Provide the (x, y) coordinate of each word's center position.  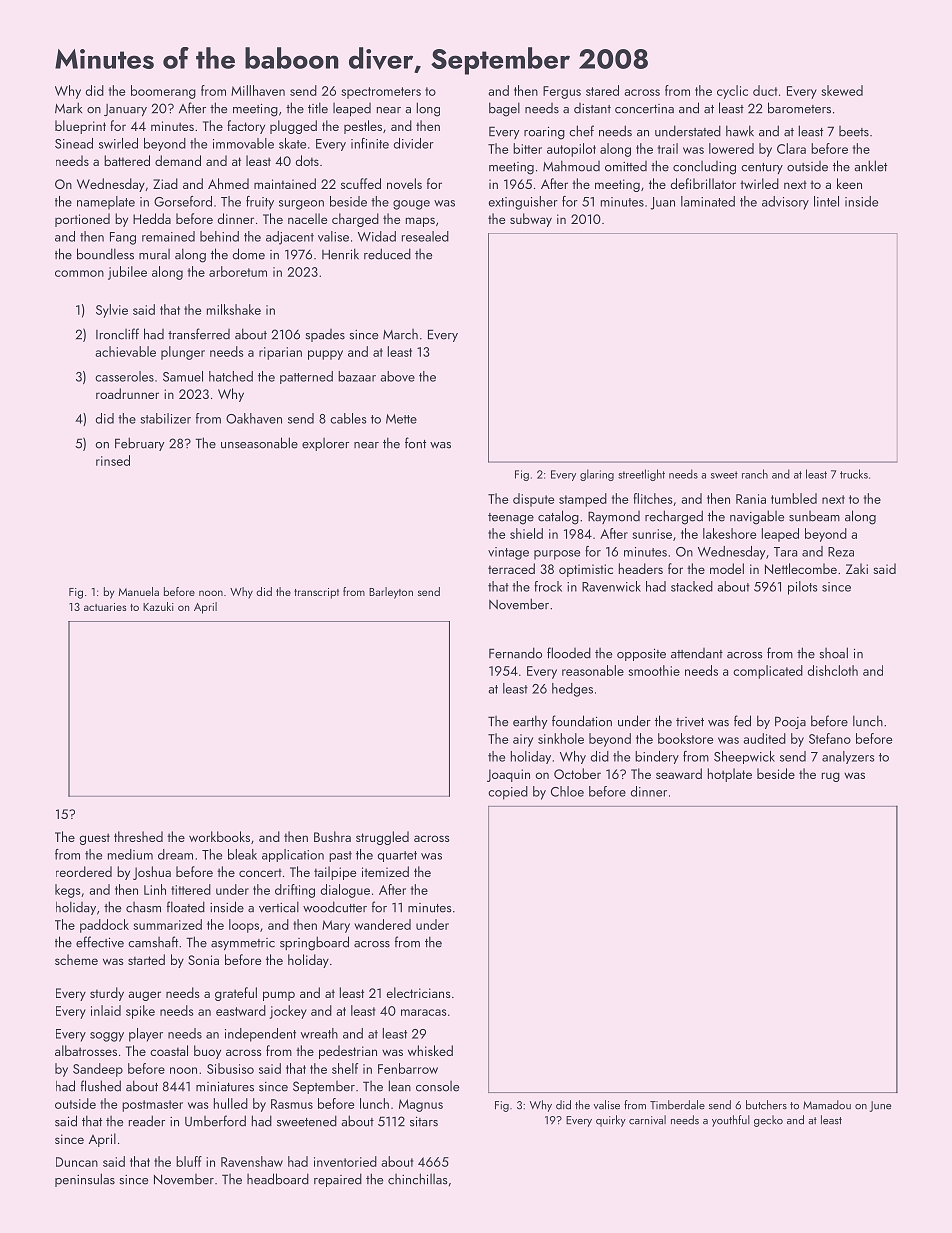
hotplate (730, 775)
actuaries (105, 607)
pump (279, 996)
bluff (189, 1161)
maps (420, 222)
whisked (430, 1050)
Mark (68, 108)
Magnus (421, 1105)
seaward (679, 773)
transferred (199, 334)
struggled (382, 838)
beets (854, 131)
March (400, 334)
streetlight (641, 475)
